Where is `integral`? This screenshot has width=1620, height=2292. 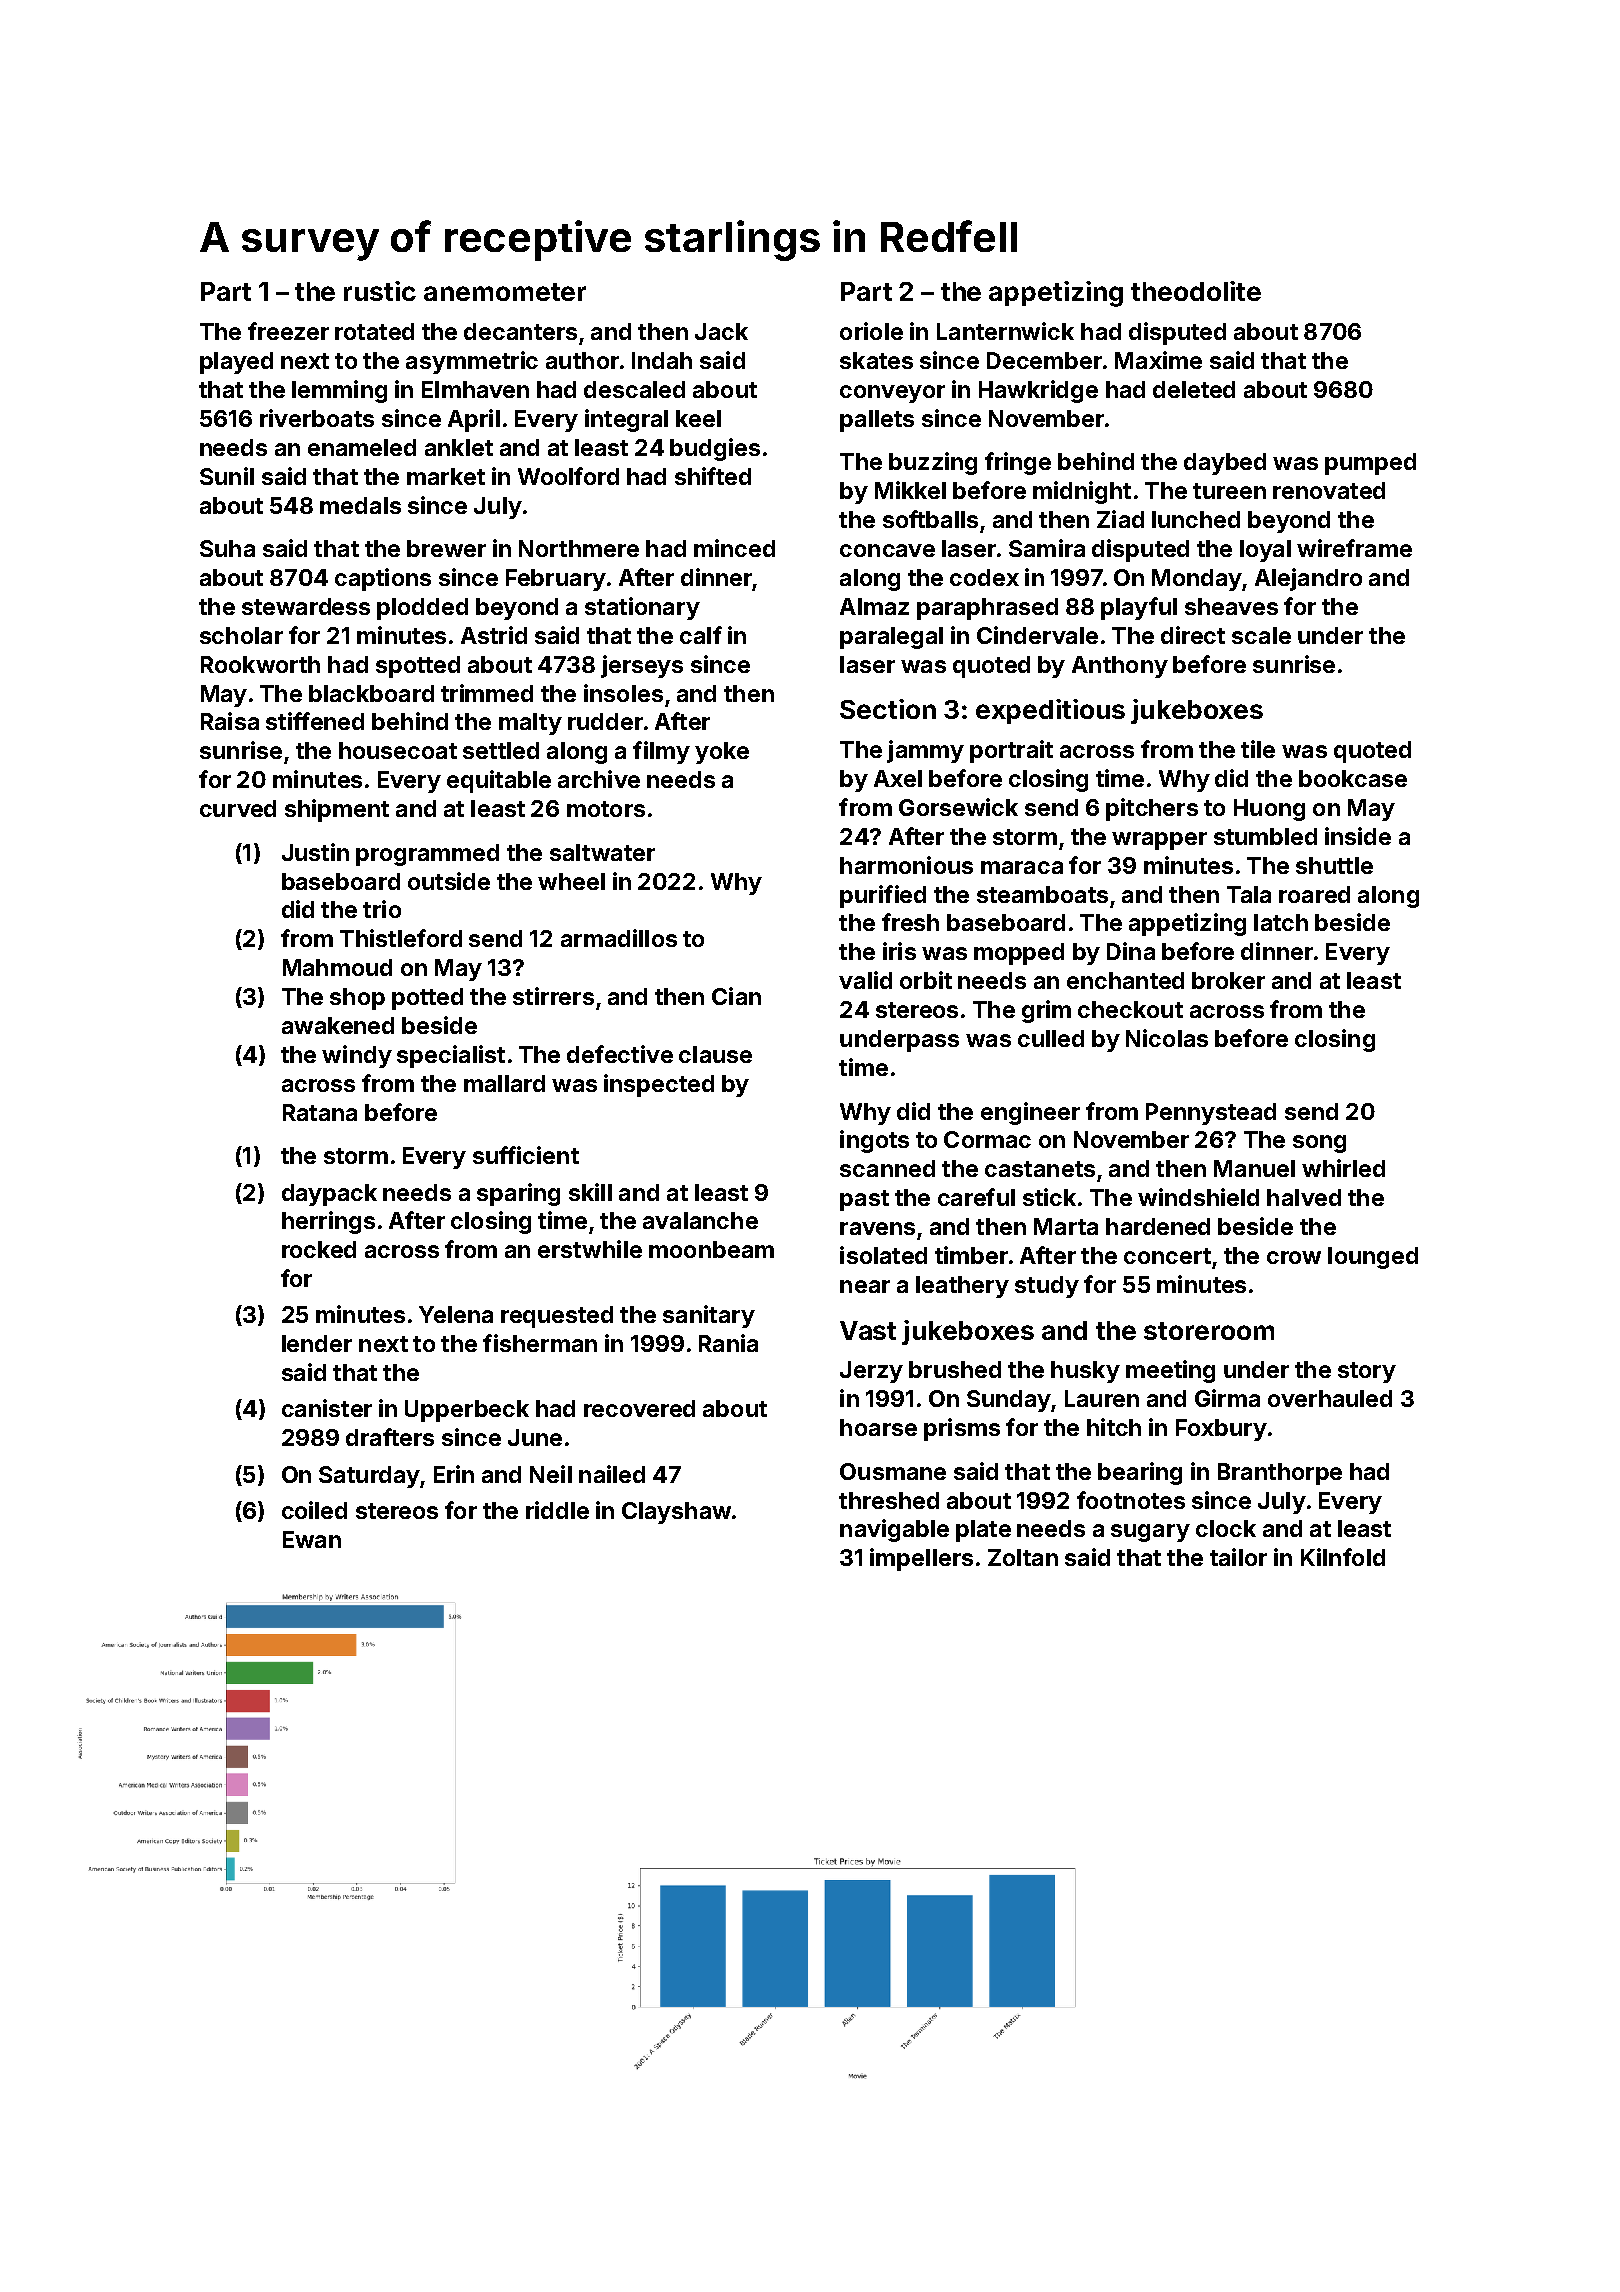
integral is located at coordinates (626, 420).
